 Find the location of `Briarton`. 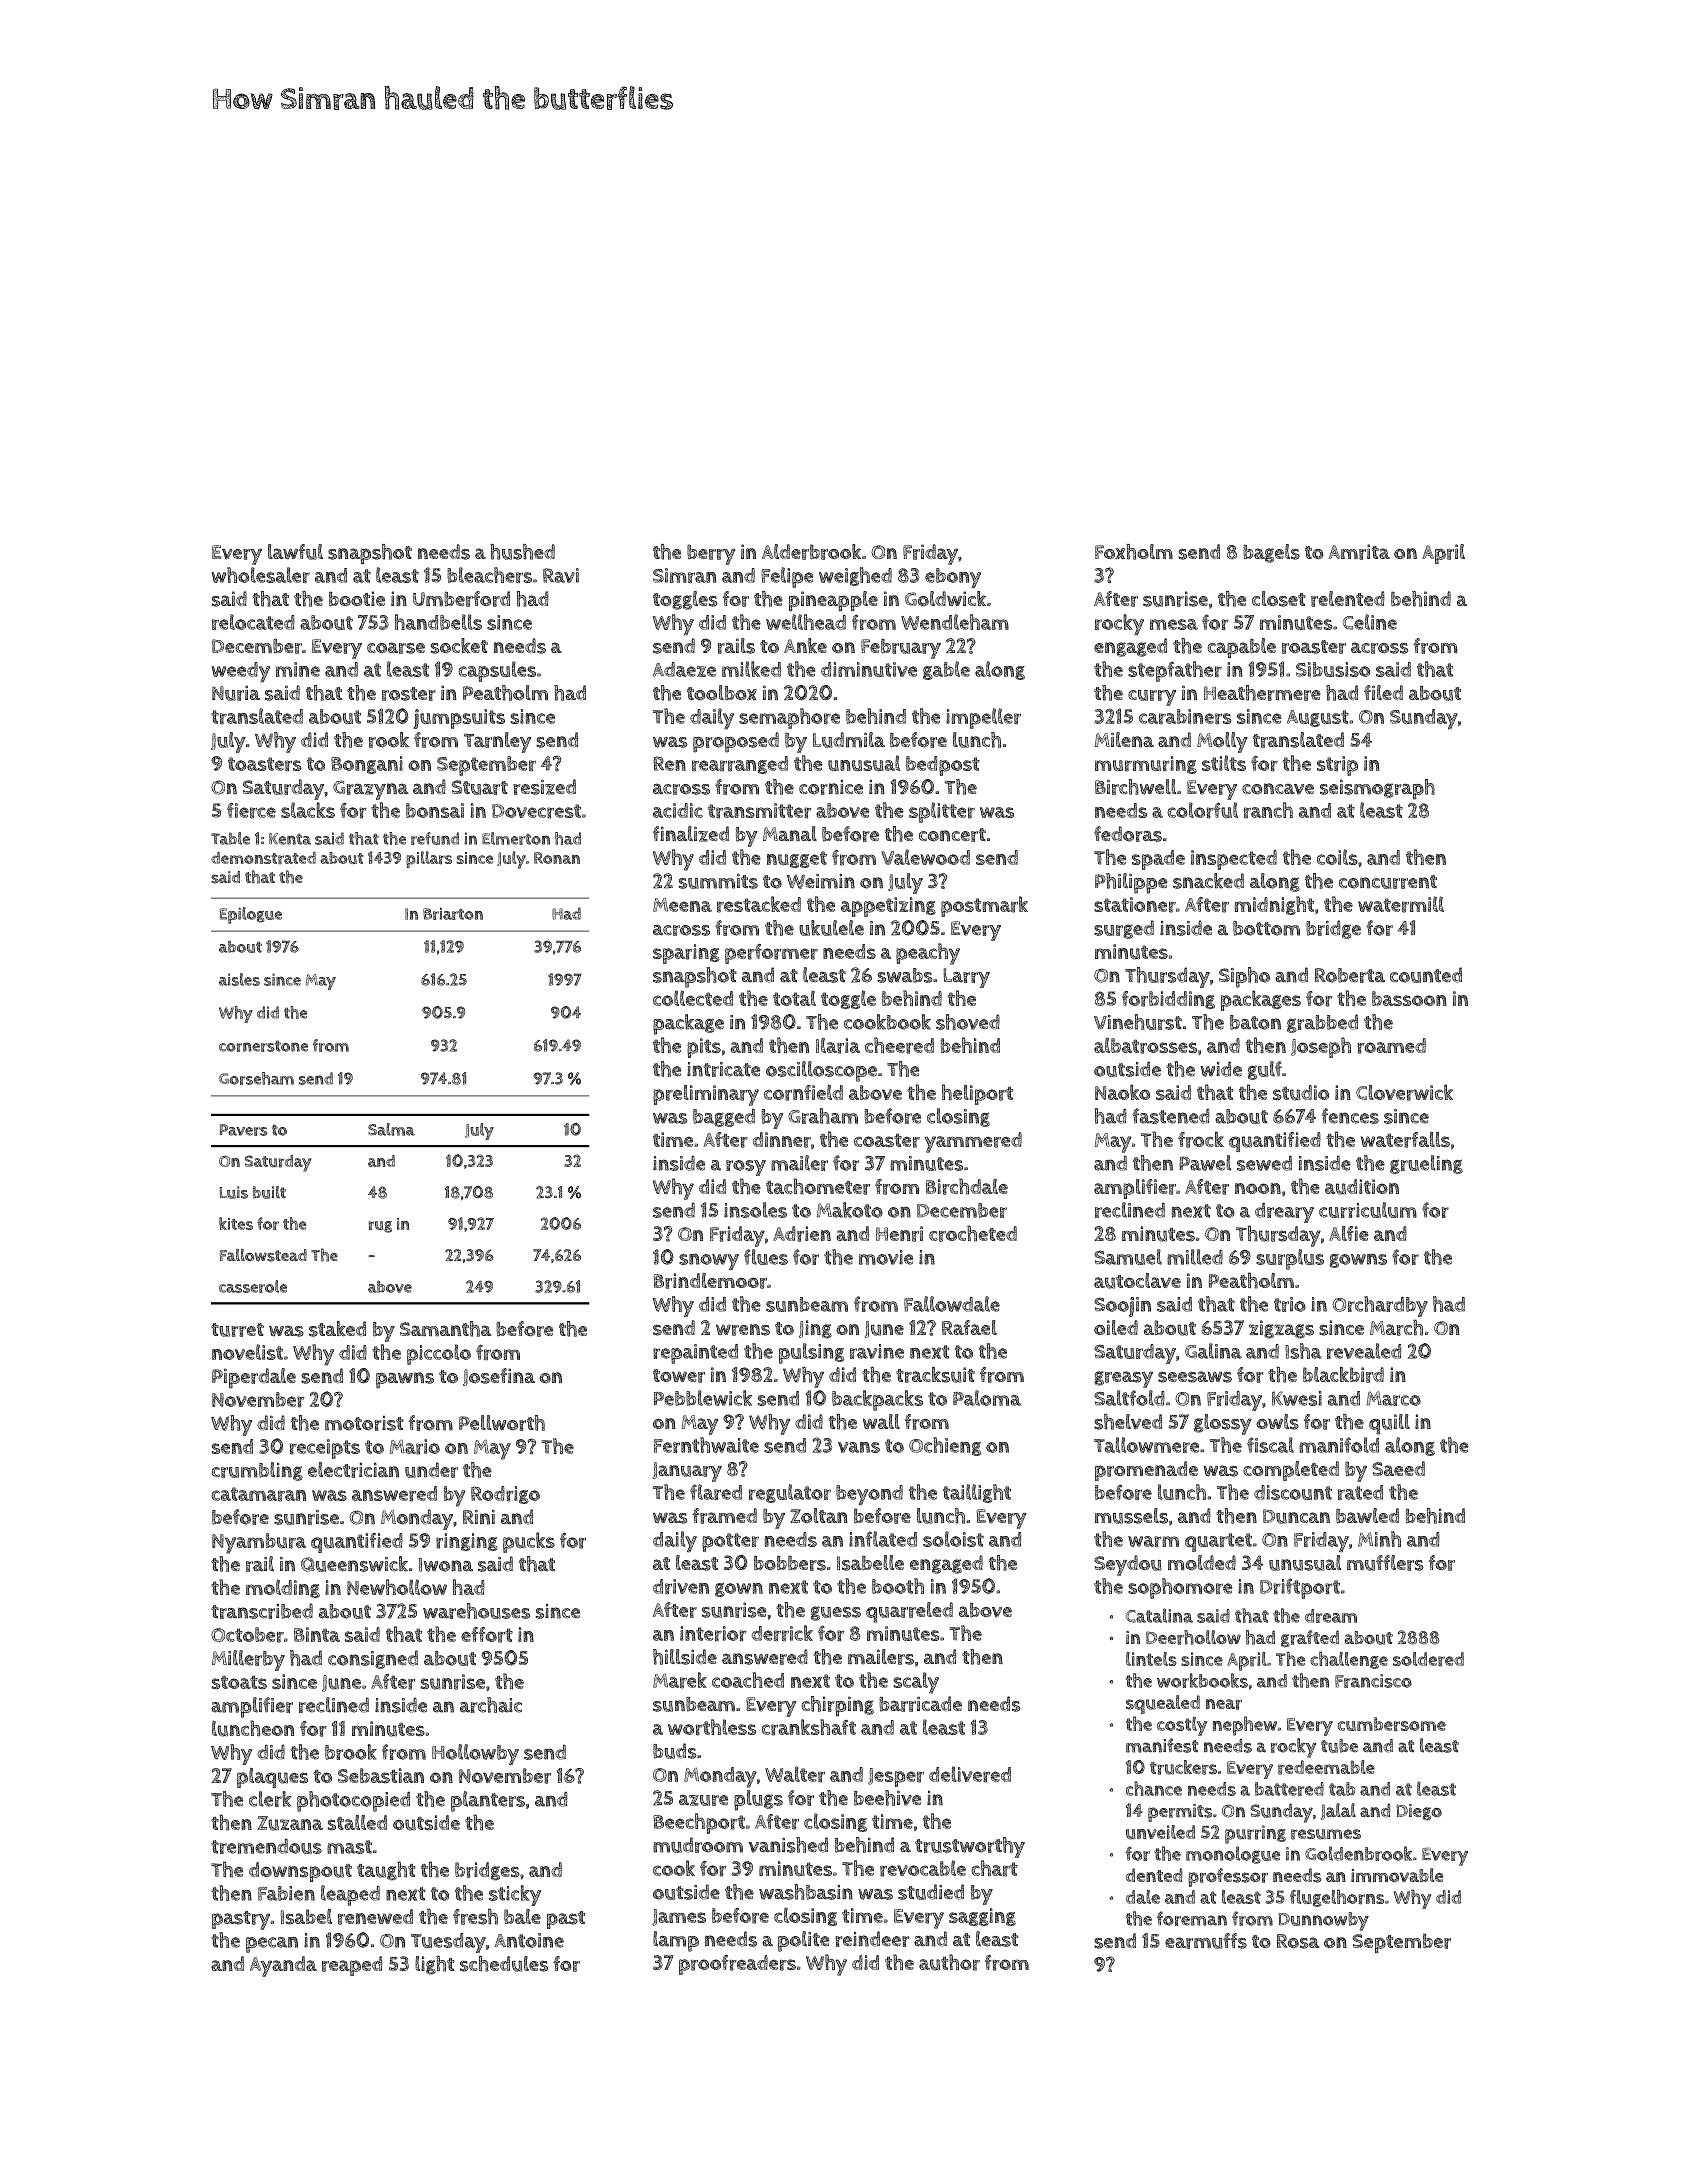

Briarton is located at coordinates (453, 913).
